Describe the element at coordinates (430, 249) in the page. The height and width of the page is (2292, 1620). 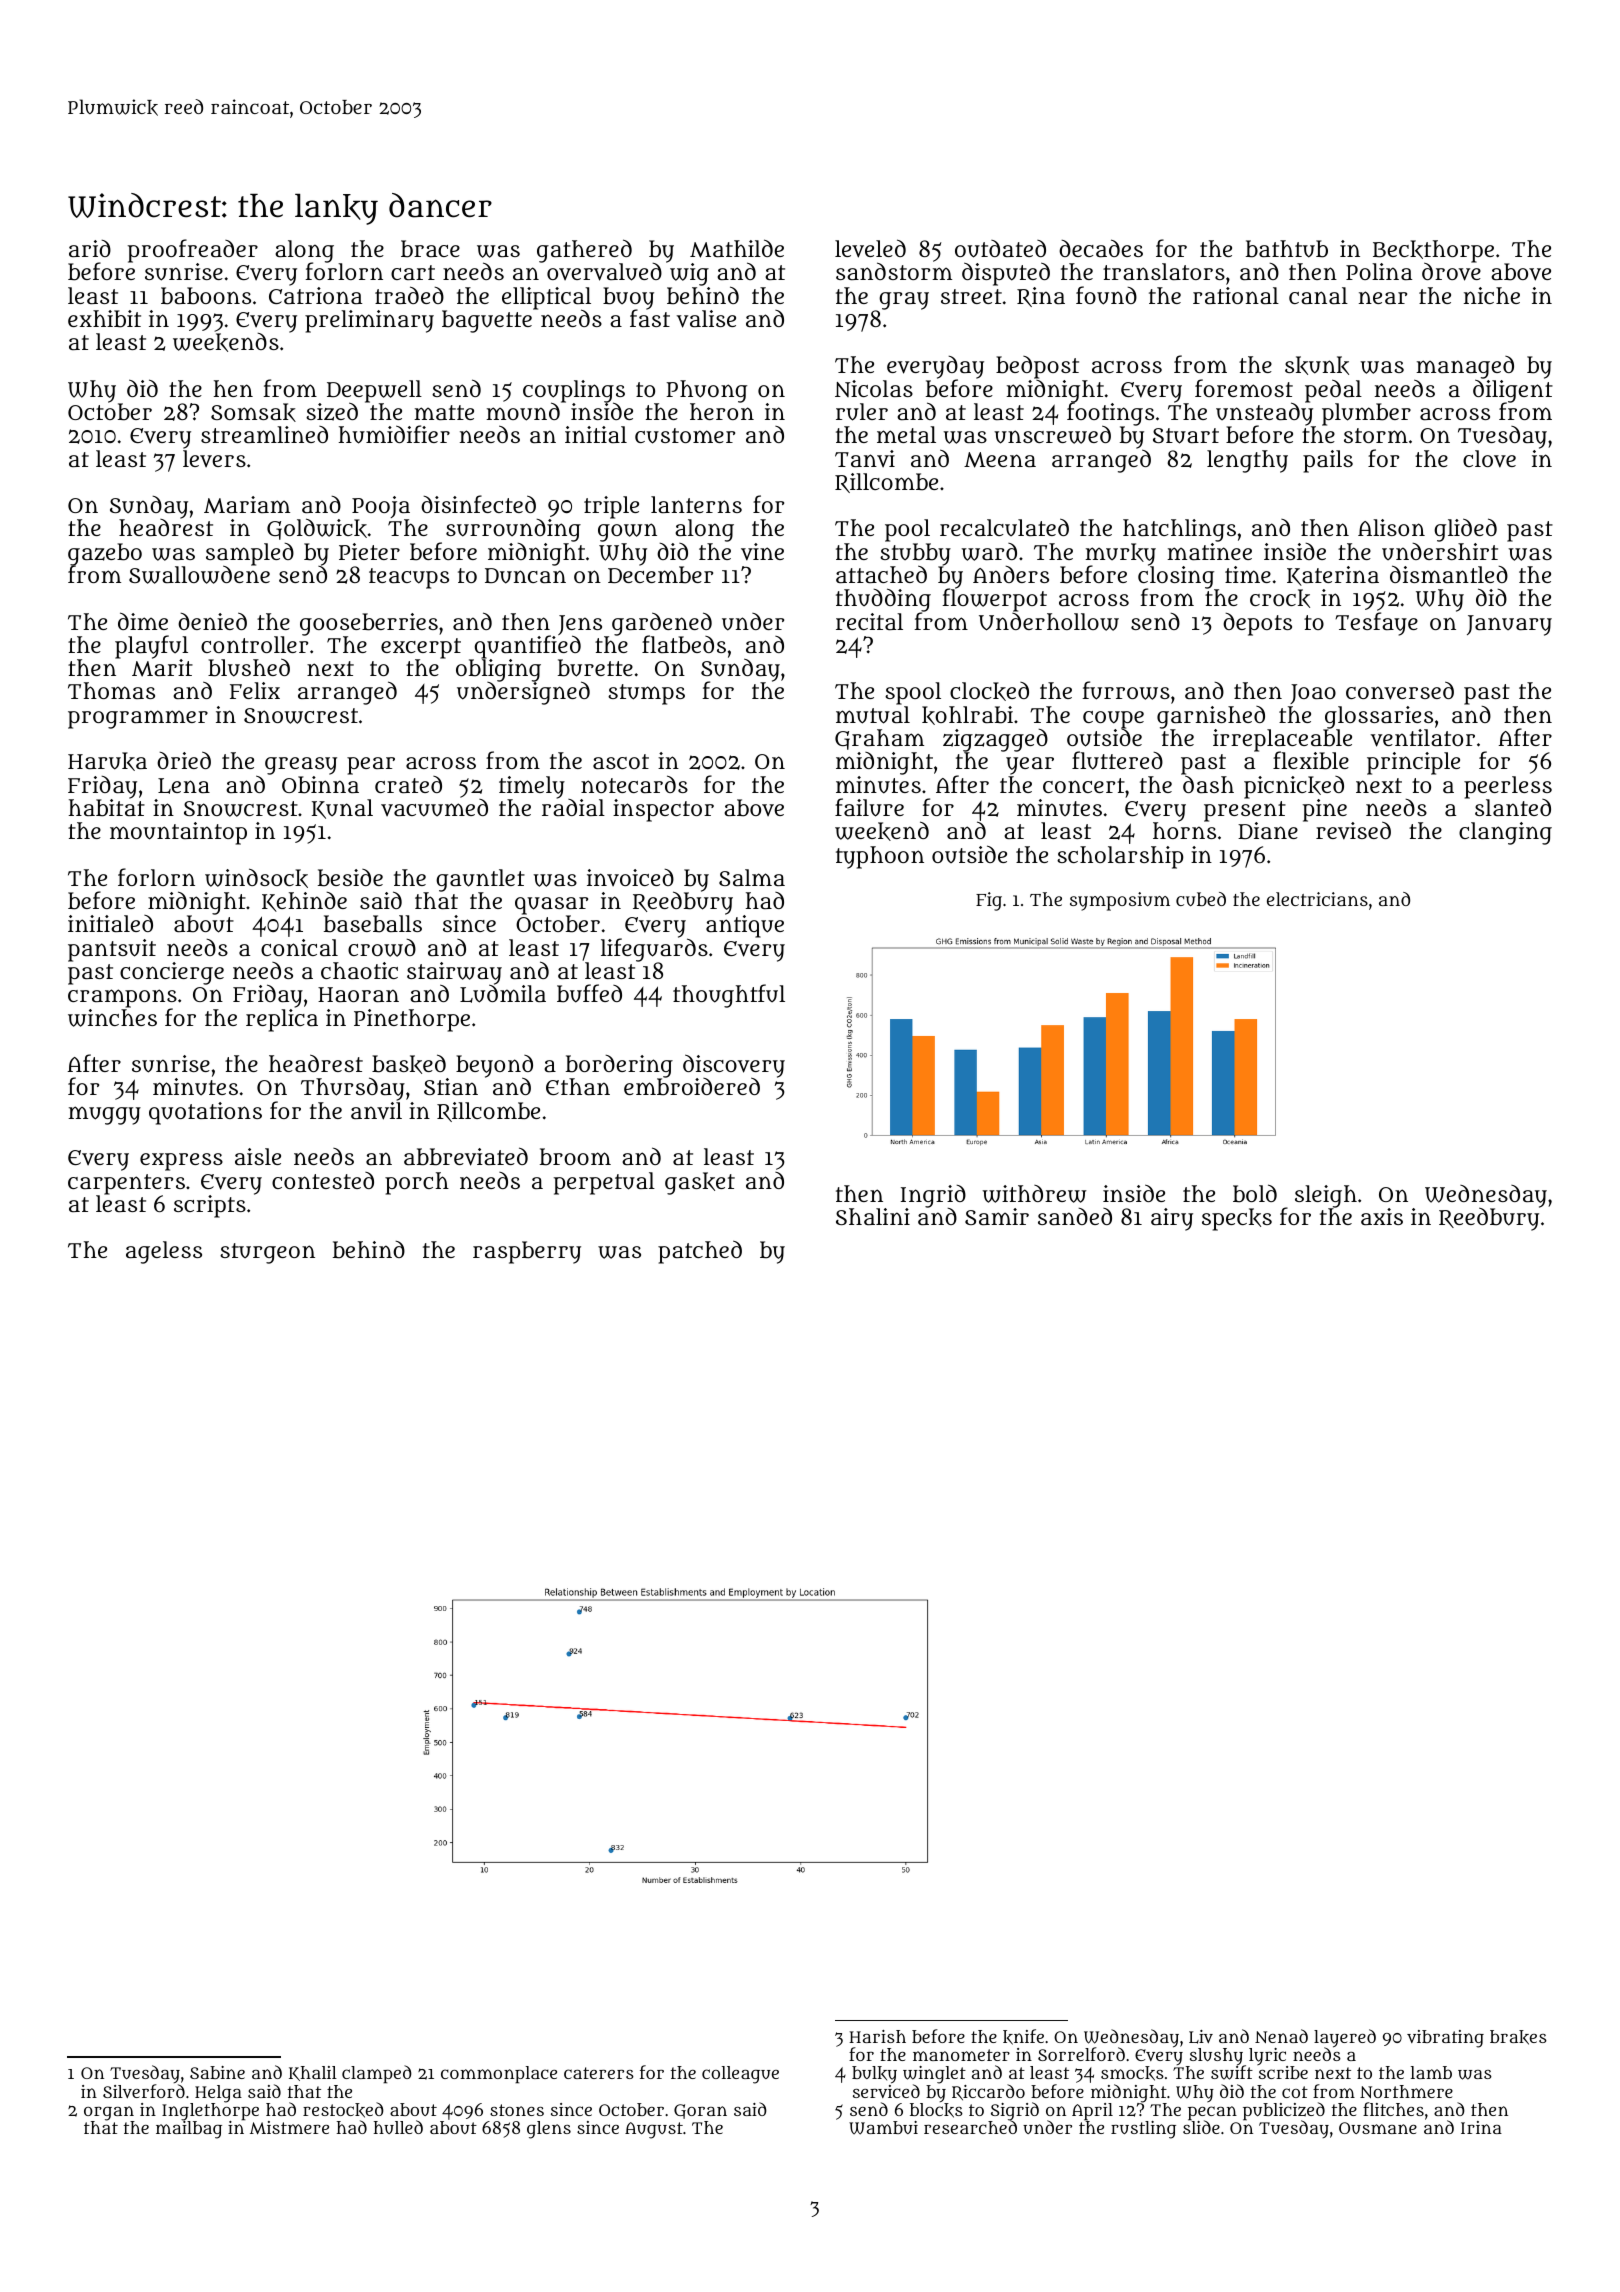
I see `brace` at that location.
